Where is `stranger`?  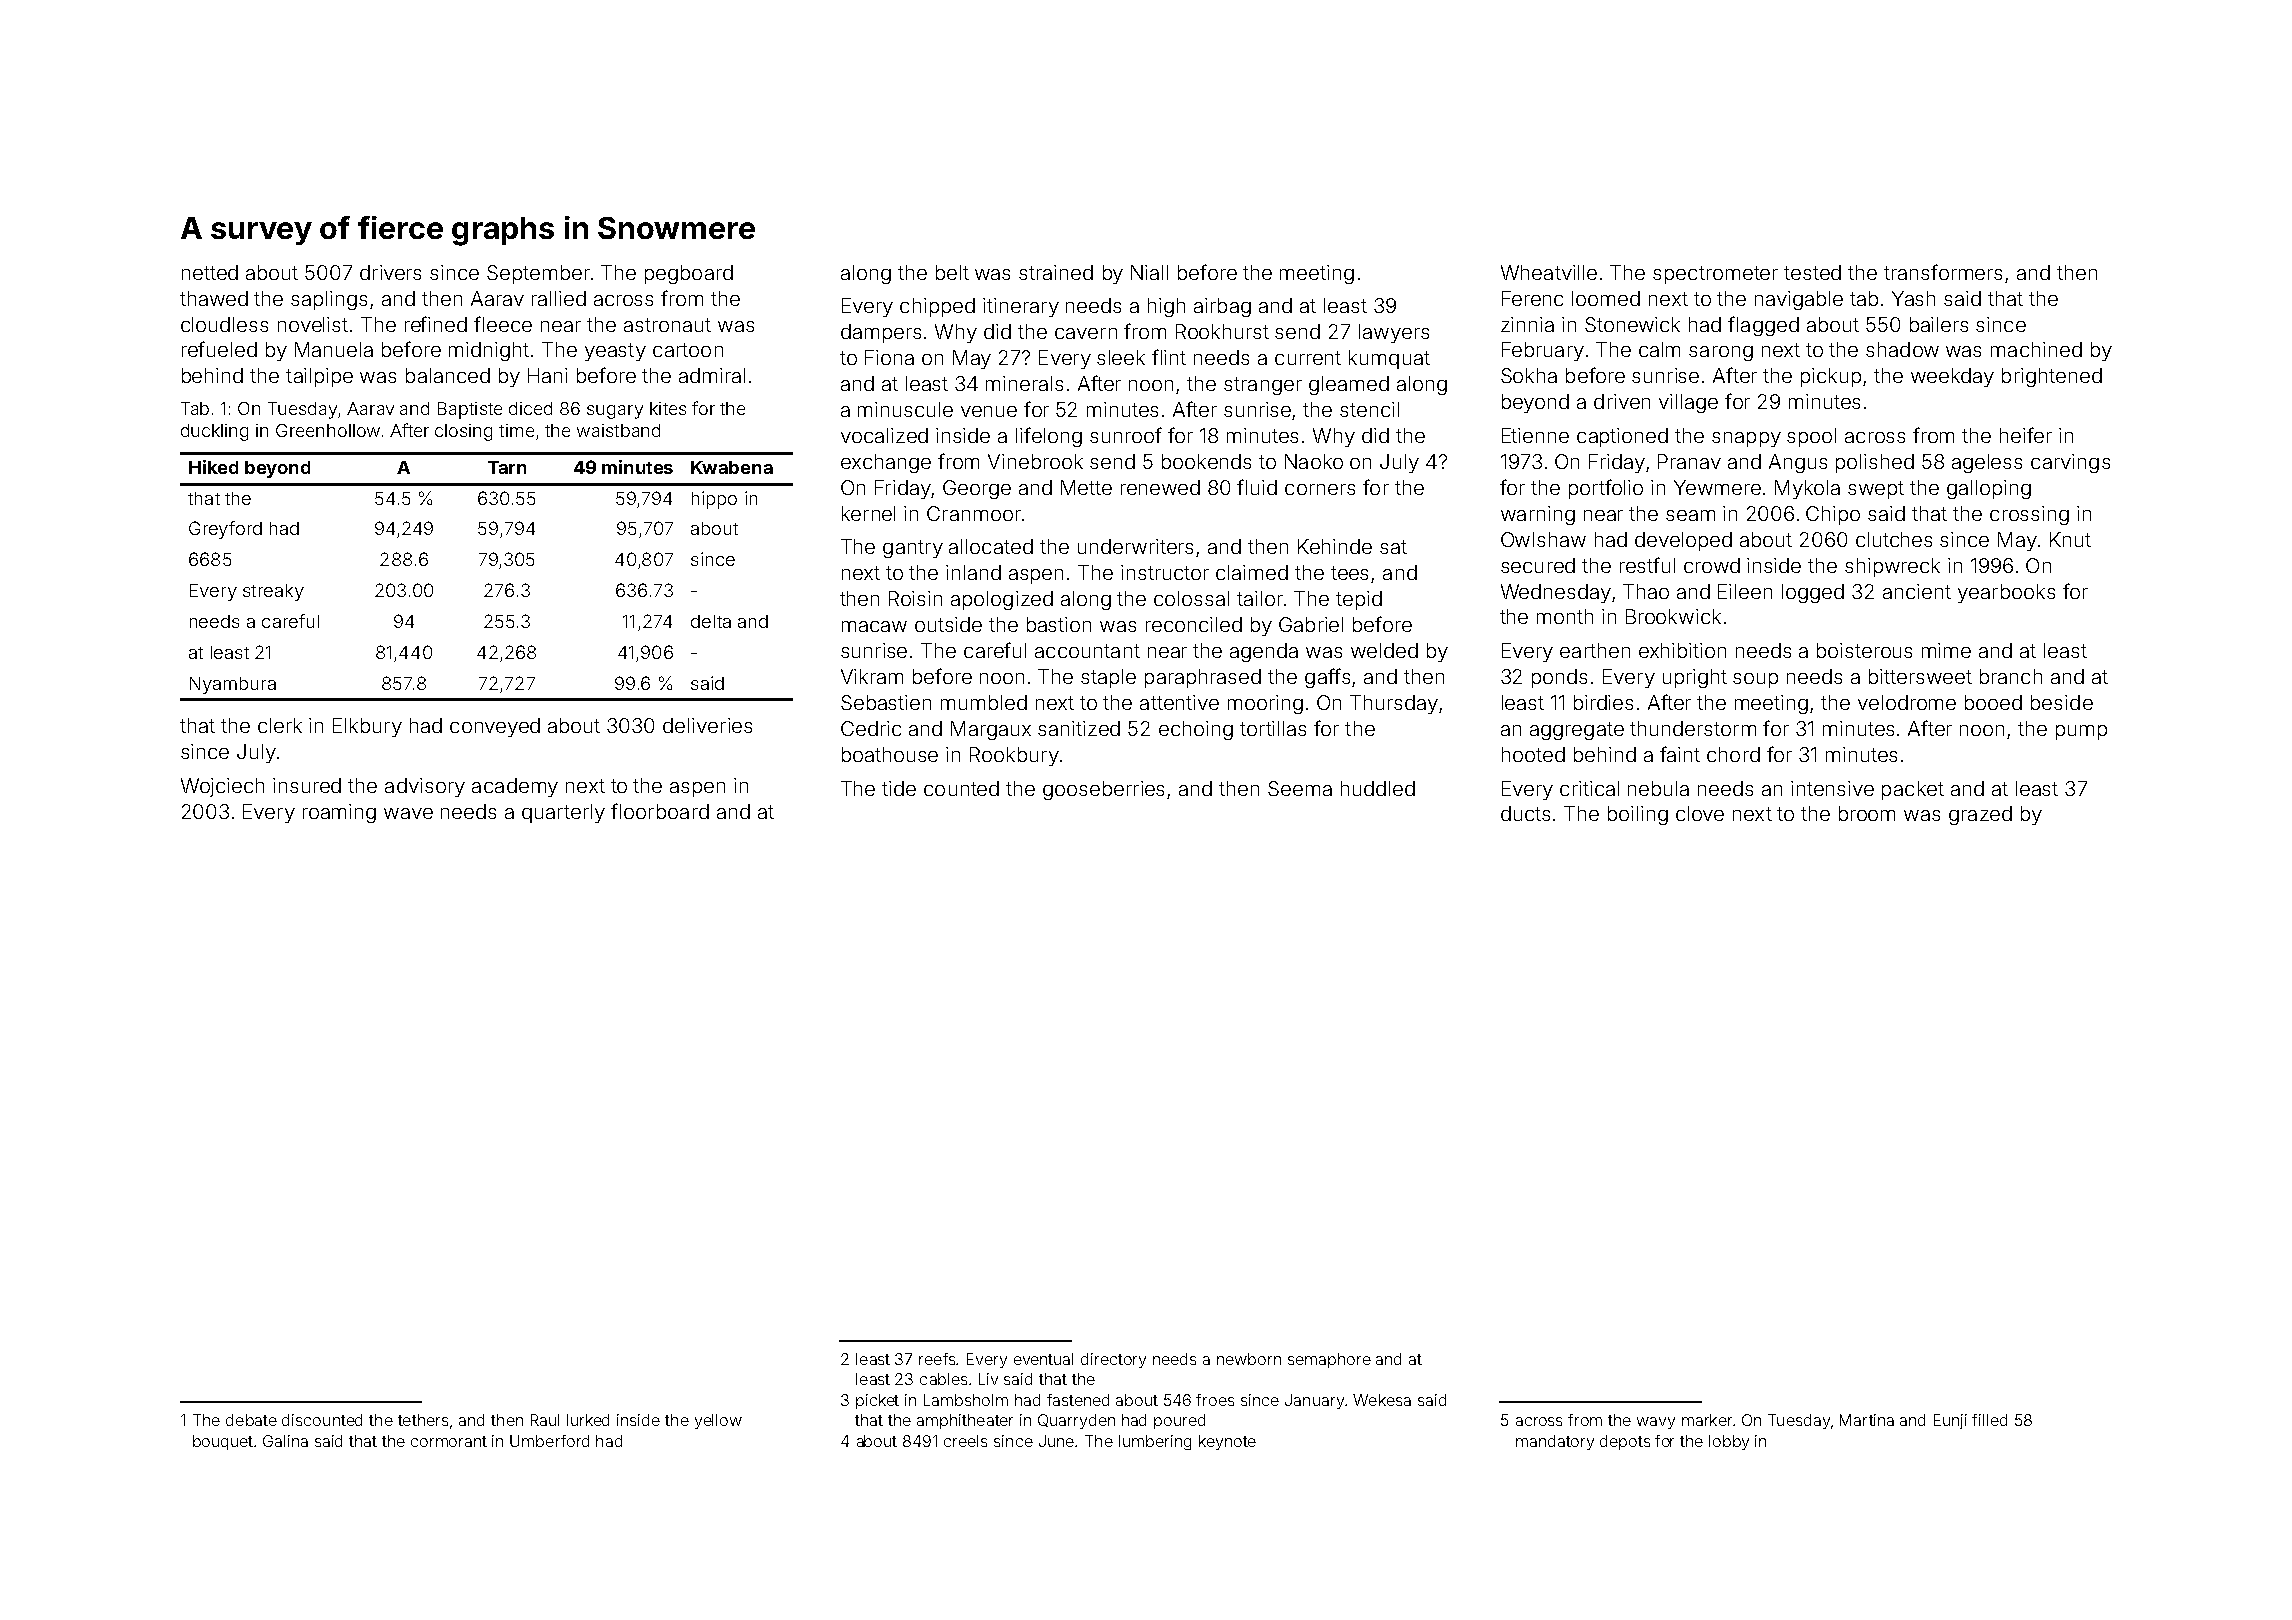
stranger is located at coordinates (1263, 386).
